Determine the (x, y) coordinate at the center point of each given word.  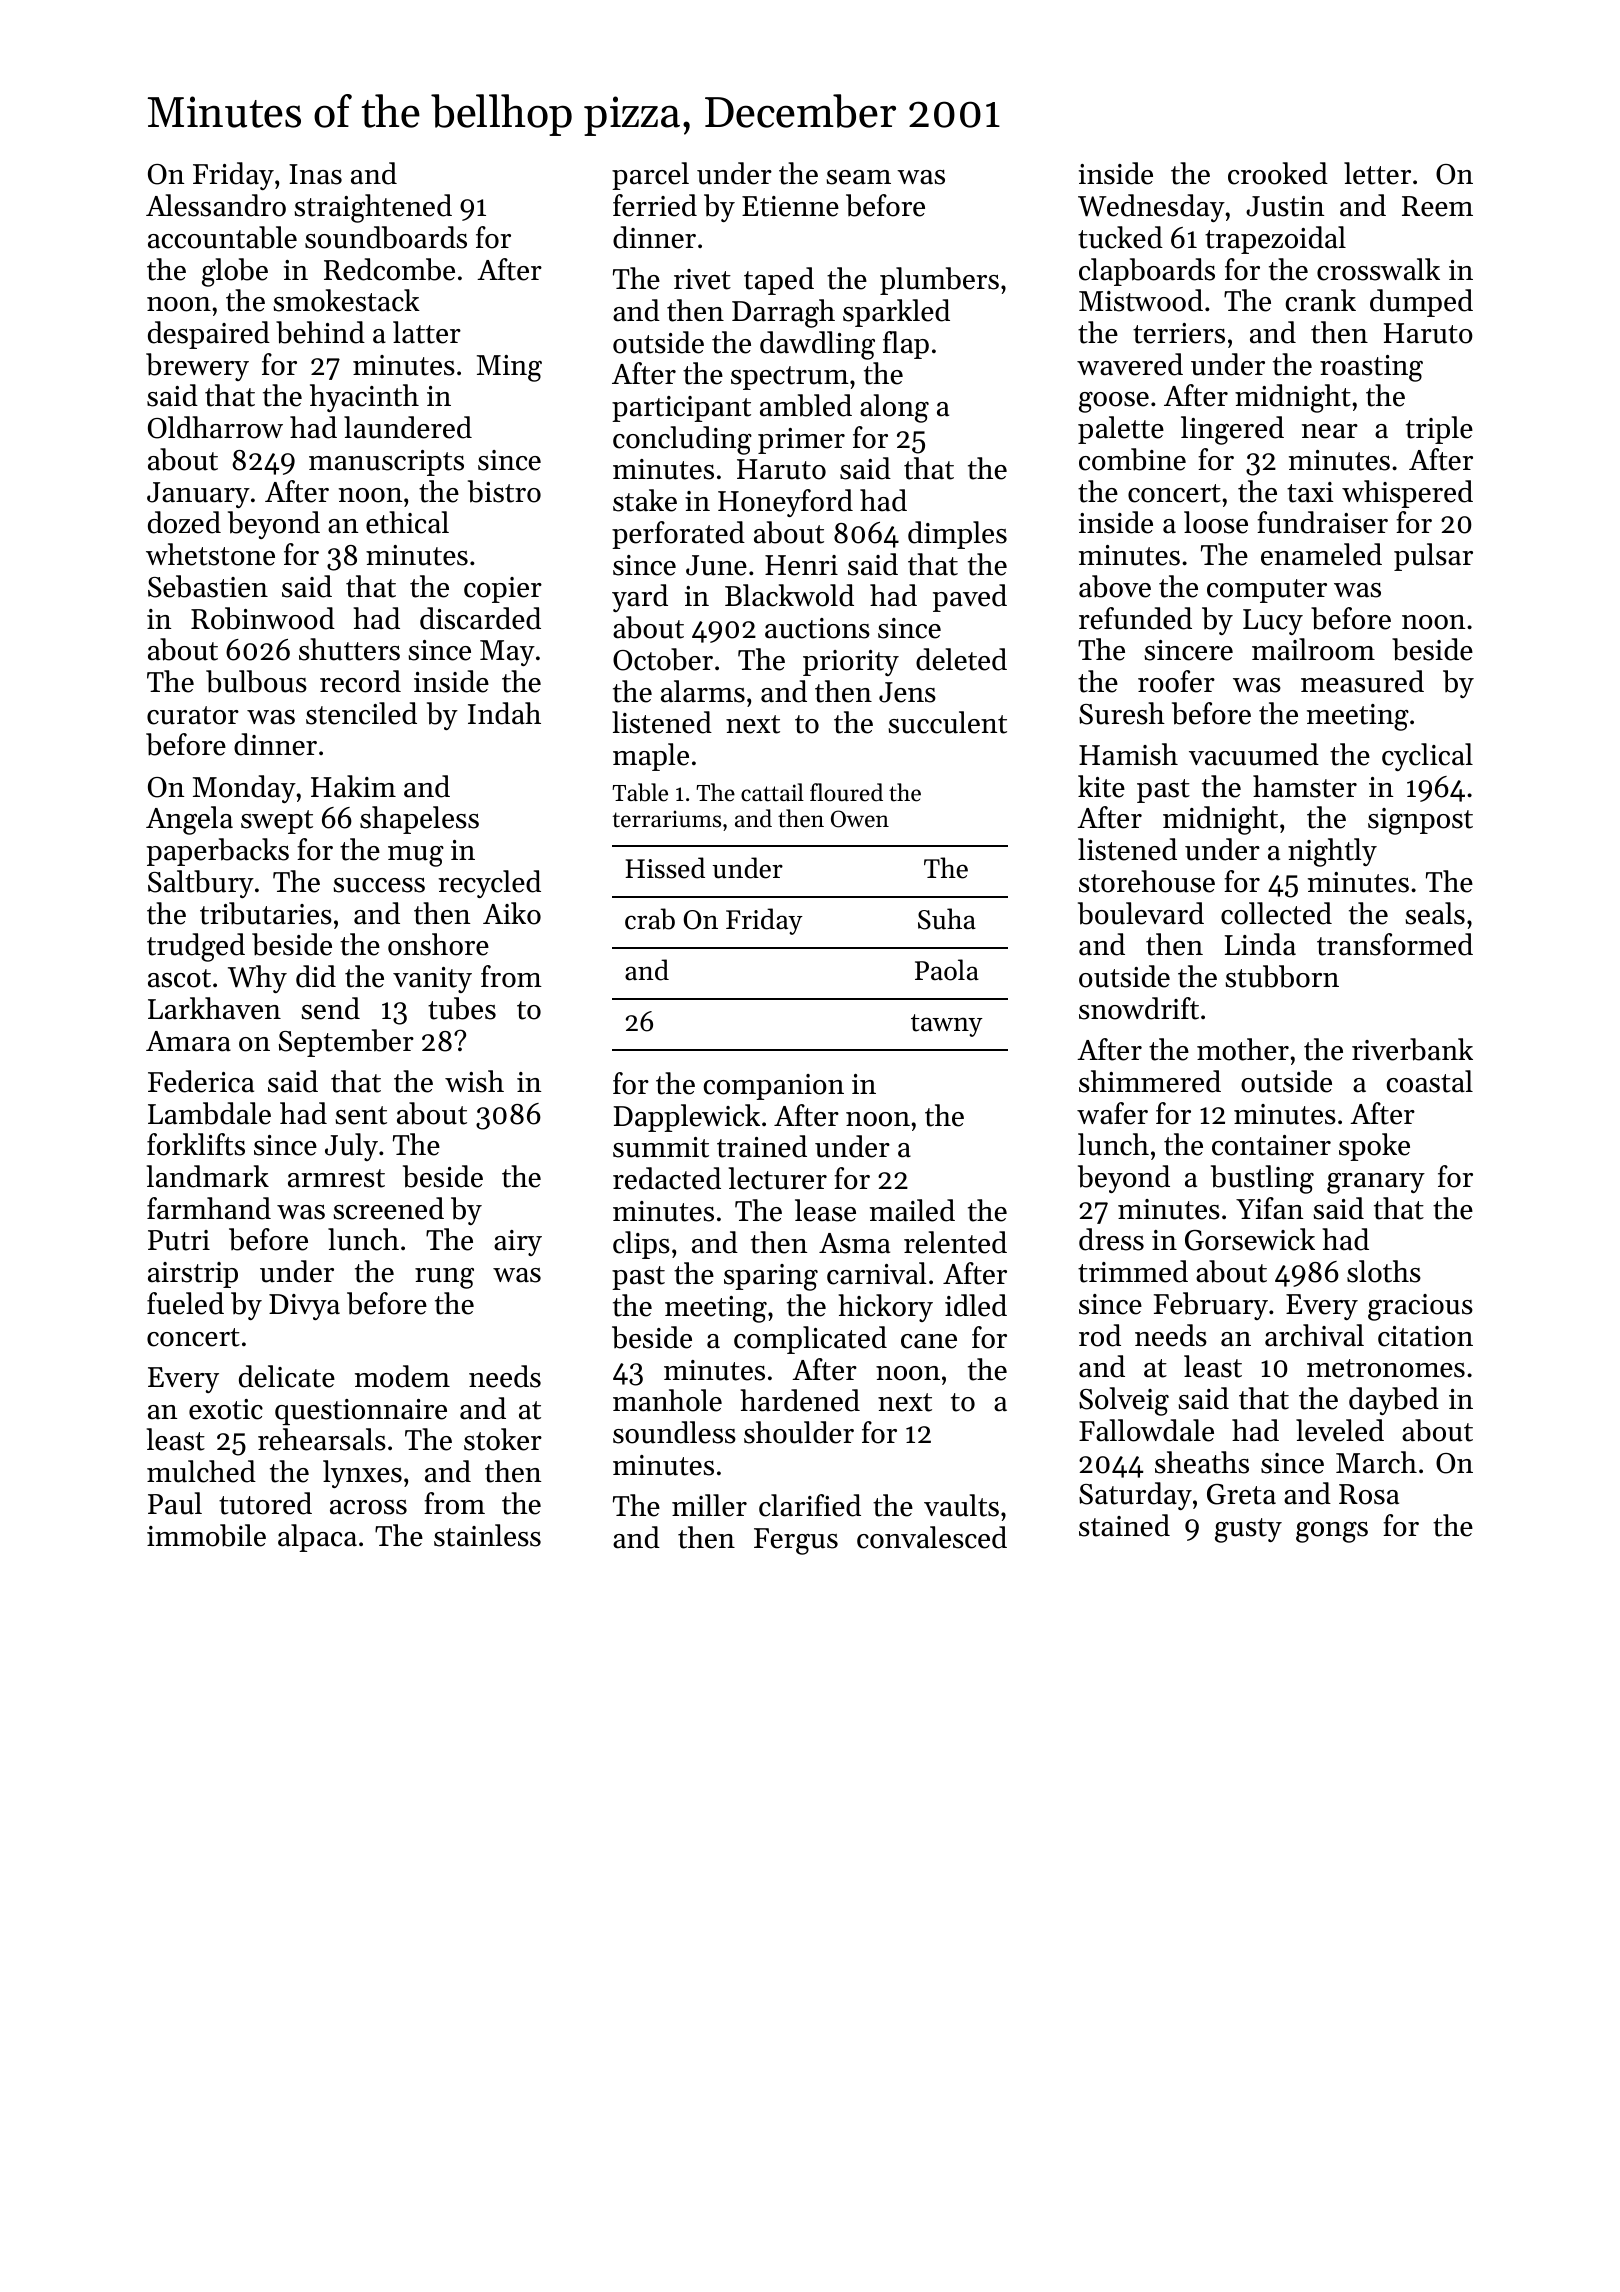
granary (1376, 1183)
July (351, 1147)
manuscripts (386, 463)
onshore (438, 944)
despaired (209, 335)
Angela (189, 820)
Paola (947, 970)
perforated (678, 535)
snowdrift (1139, 1008)
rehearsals (322, 1439)
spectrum (790, 378)
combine (1132, 459)
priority (851, 663)
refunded (1135, 618)
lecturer (778, 1178)
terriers (1179, 333)
